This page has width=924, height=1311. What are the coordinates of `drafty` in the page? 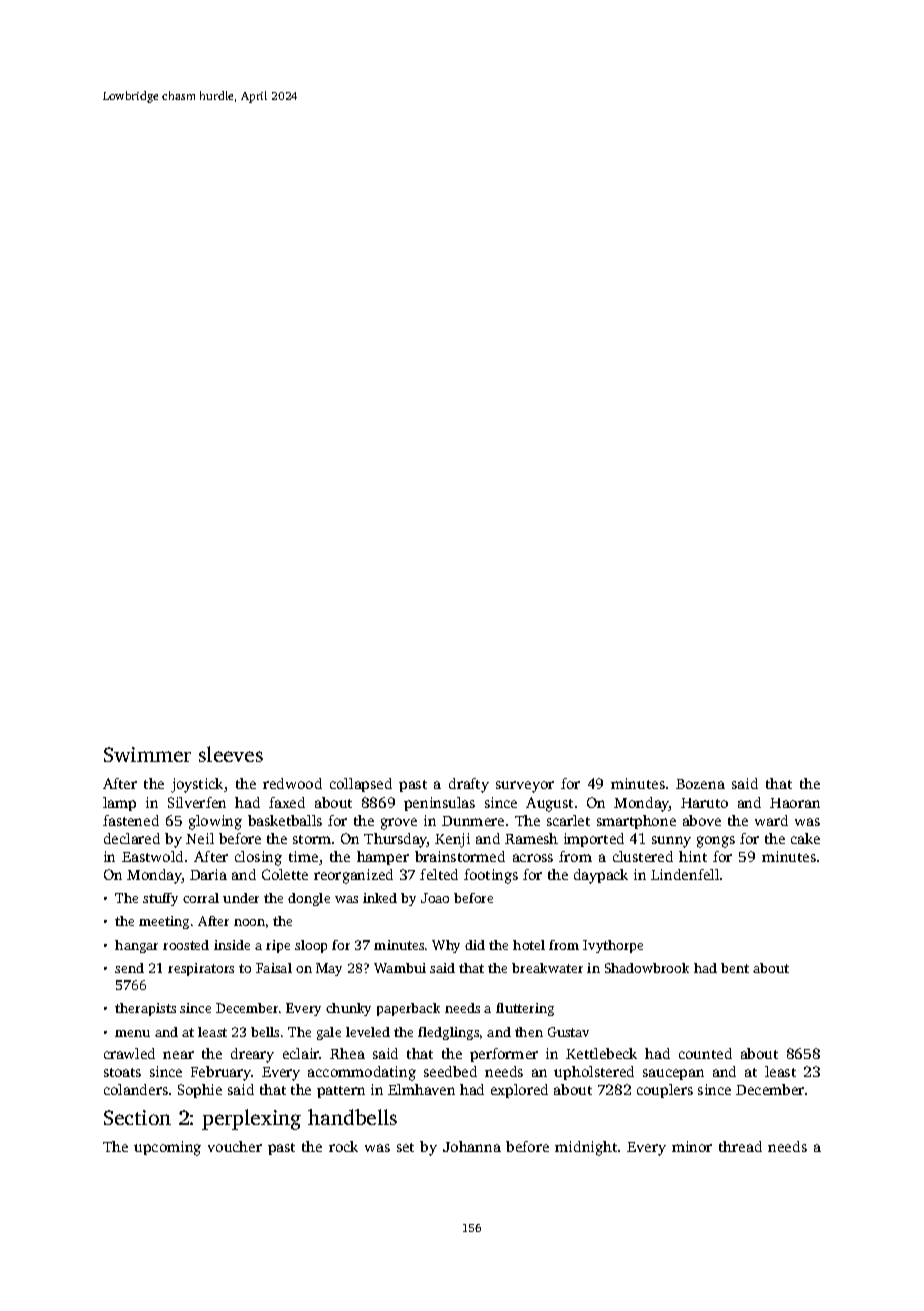 It's located at (469, 785).
